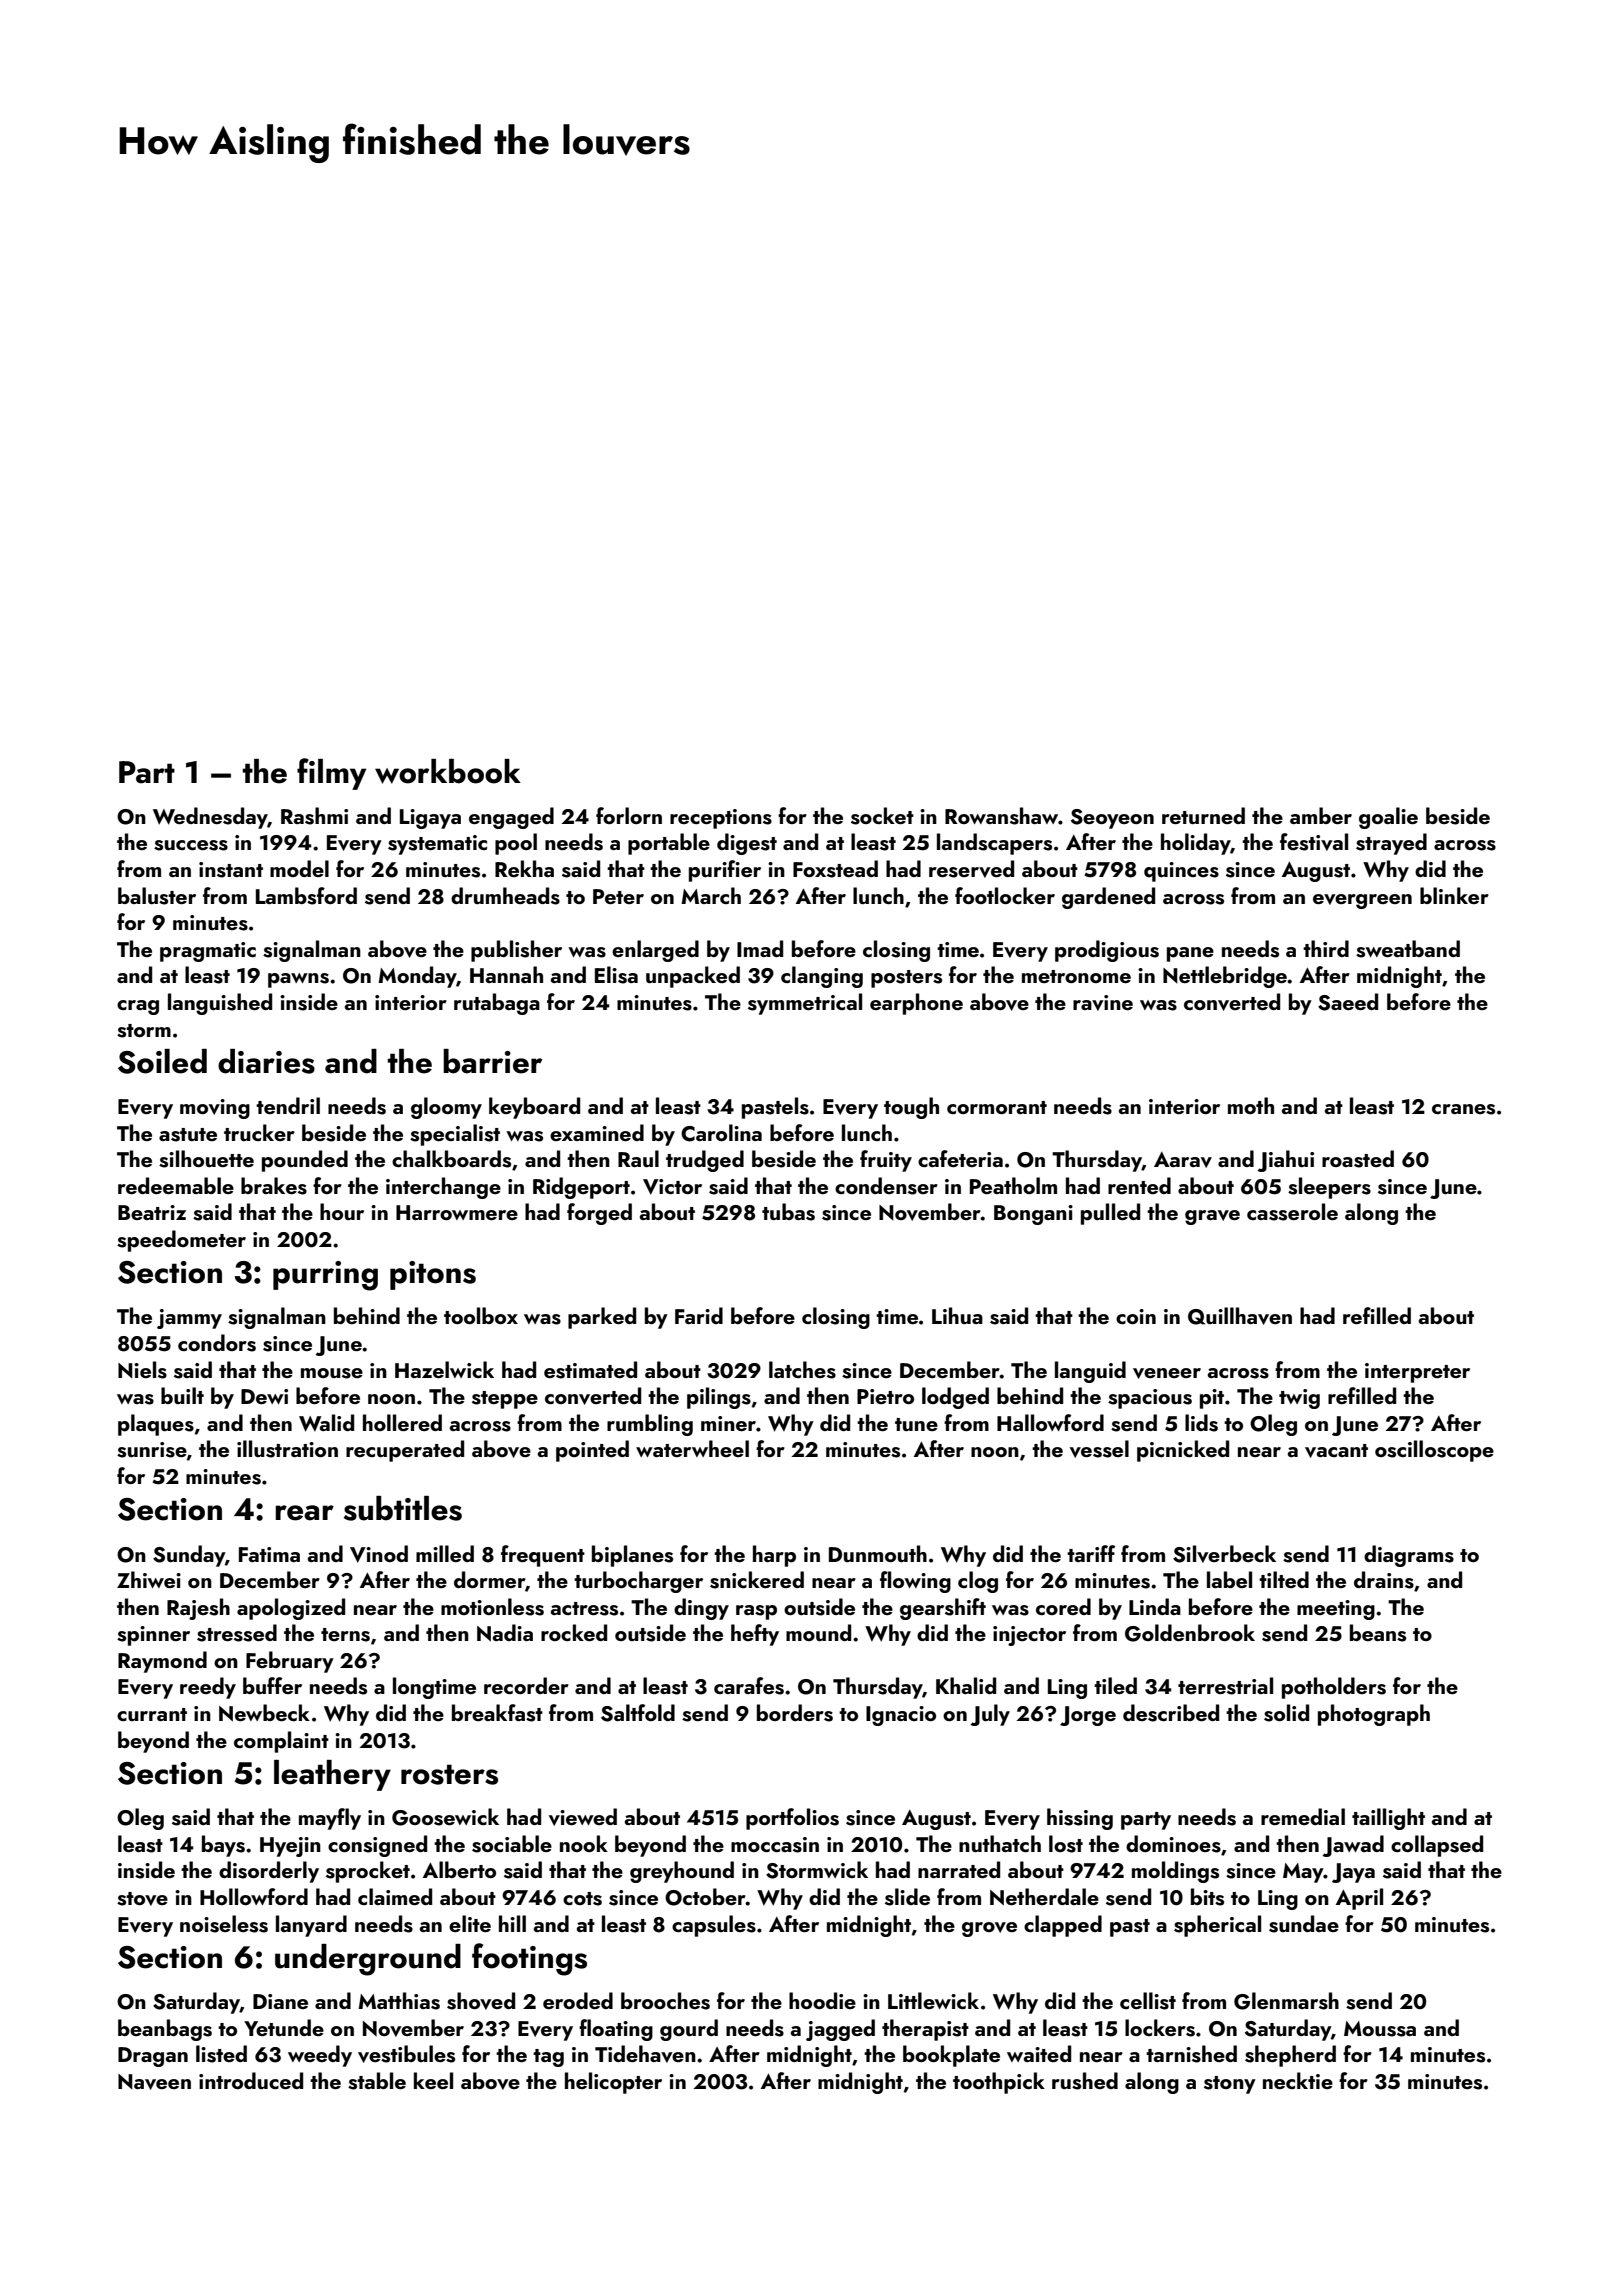 This screenshot has width=1620, height=2292. Describe the element at coordinates (1388, 818) in the screenshot. I see `goalie` at that location.
